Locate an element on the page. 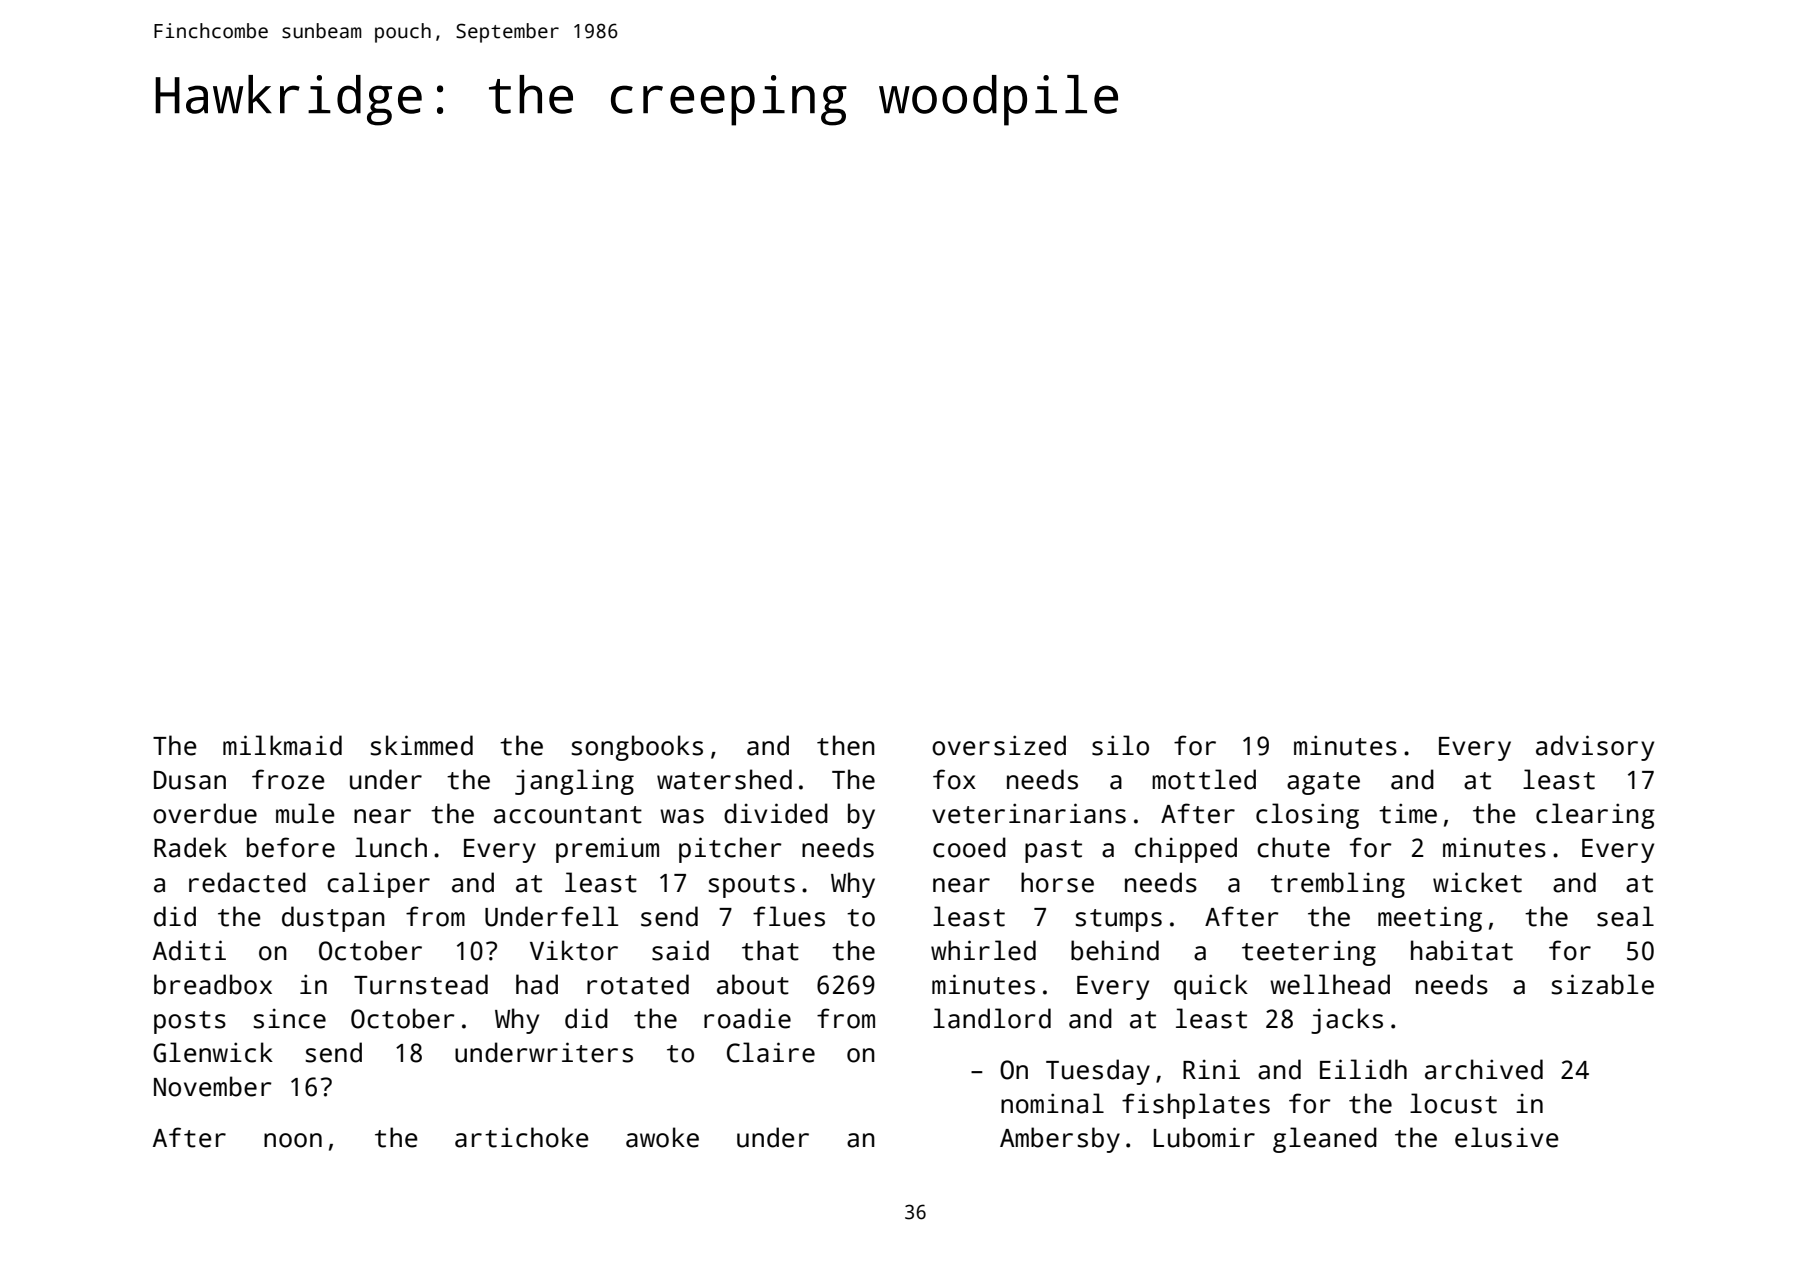 The image size is (1808, 1279). whirled is located at coordinates (983, 950).
